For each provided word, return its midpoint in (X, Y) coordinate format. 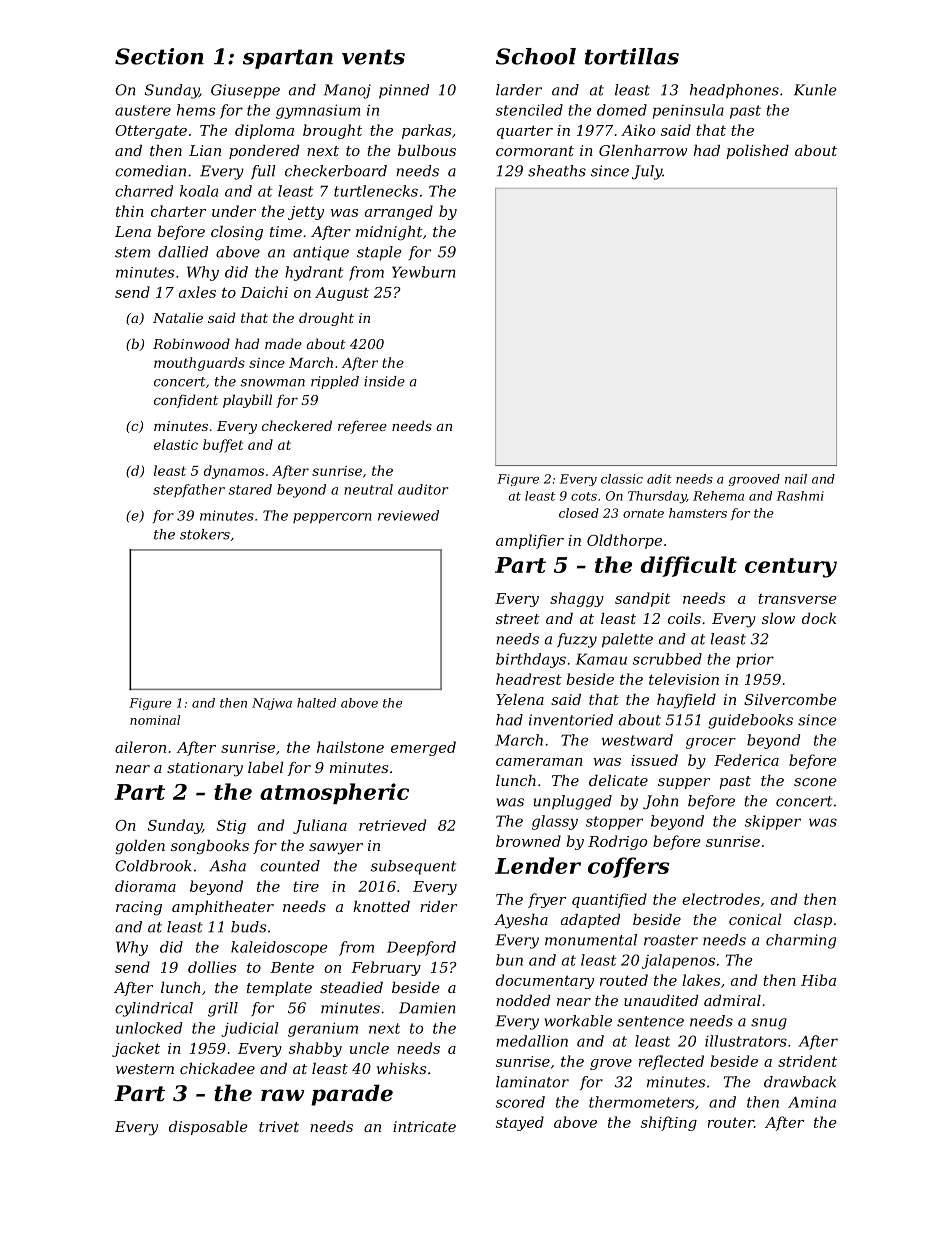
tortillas (632, 56)
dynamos (234, 472)
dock (819, 618)
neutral (368, 489)
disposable (208, 1128)
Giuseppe (245, 91)
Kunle (815, 90)
